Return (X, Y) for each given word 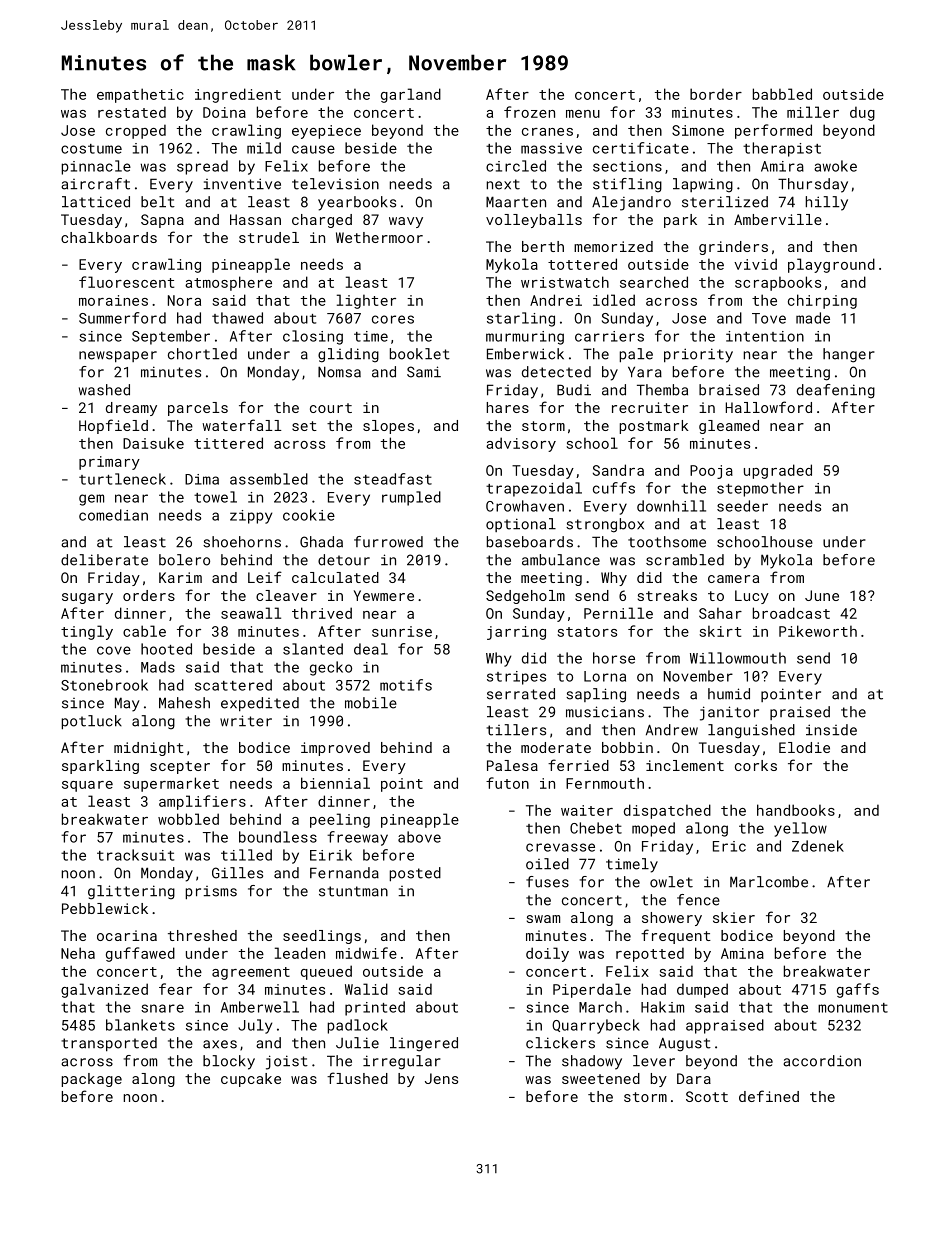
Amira (782, 166)
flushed (357, 1078)
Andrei (556, 300)
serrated (521, 694)
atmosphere (228, 283)
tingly (87, 632)
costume (91, 149)
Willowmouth (738, 658)
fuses (547, 882)
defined (769, 1096)
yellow (800, 829)
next (503, 184)
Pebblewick (105, 908)
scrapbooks (778, 283)
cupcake (251, 1080)
